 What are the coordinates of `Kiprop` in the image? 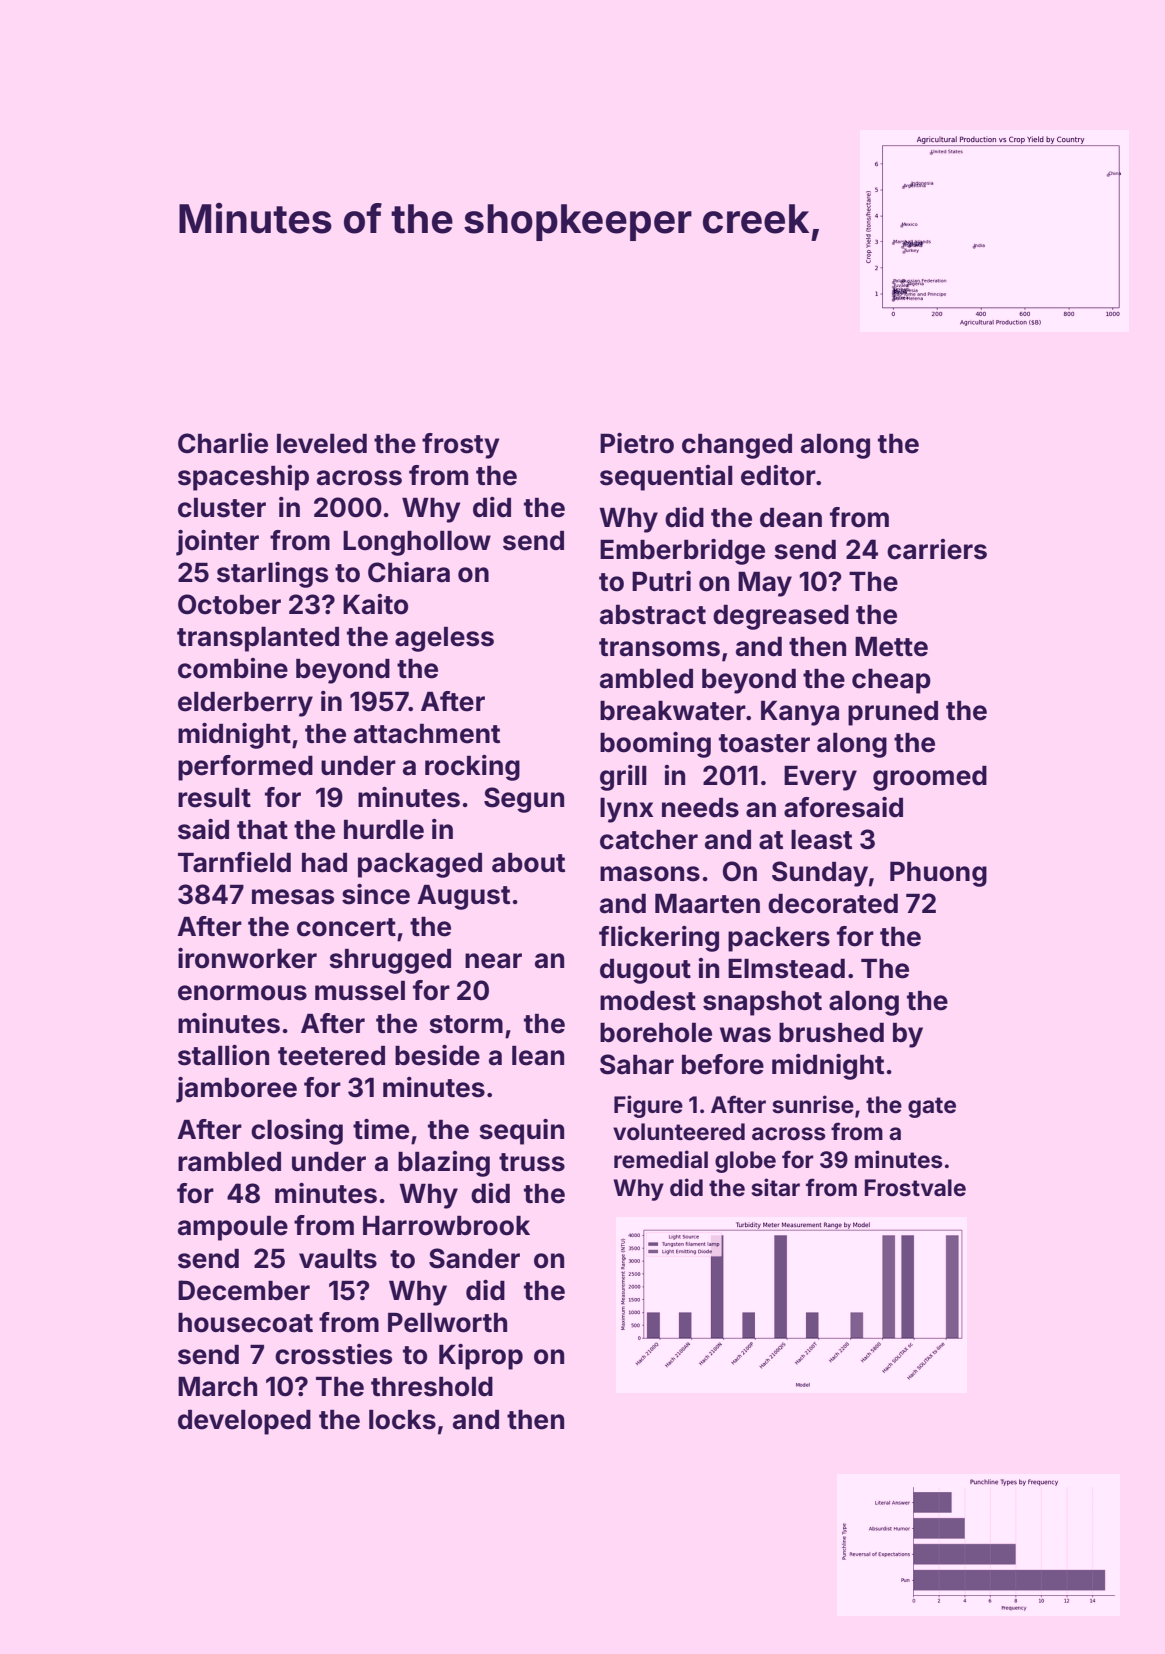 It's located at (481, 1357).
